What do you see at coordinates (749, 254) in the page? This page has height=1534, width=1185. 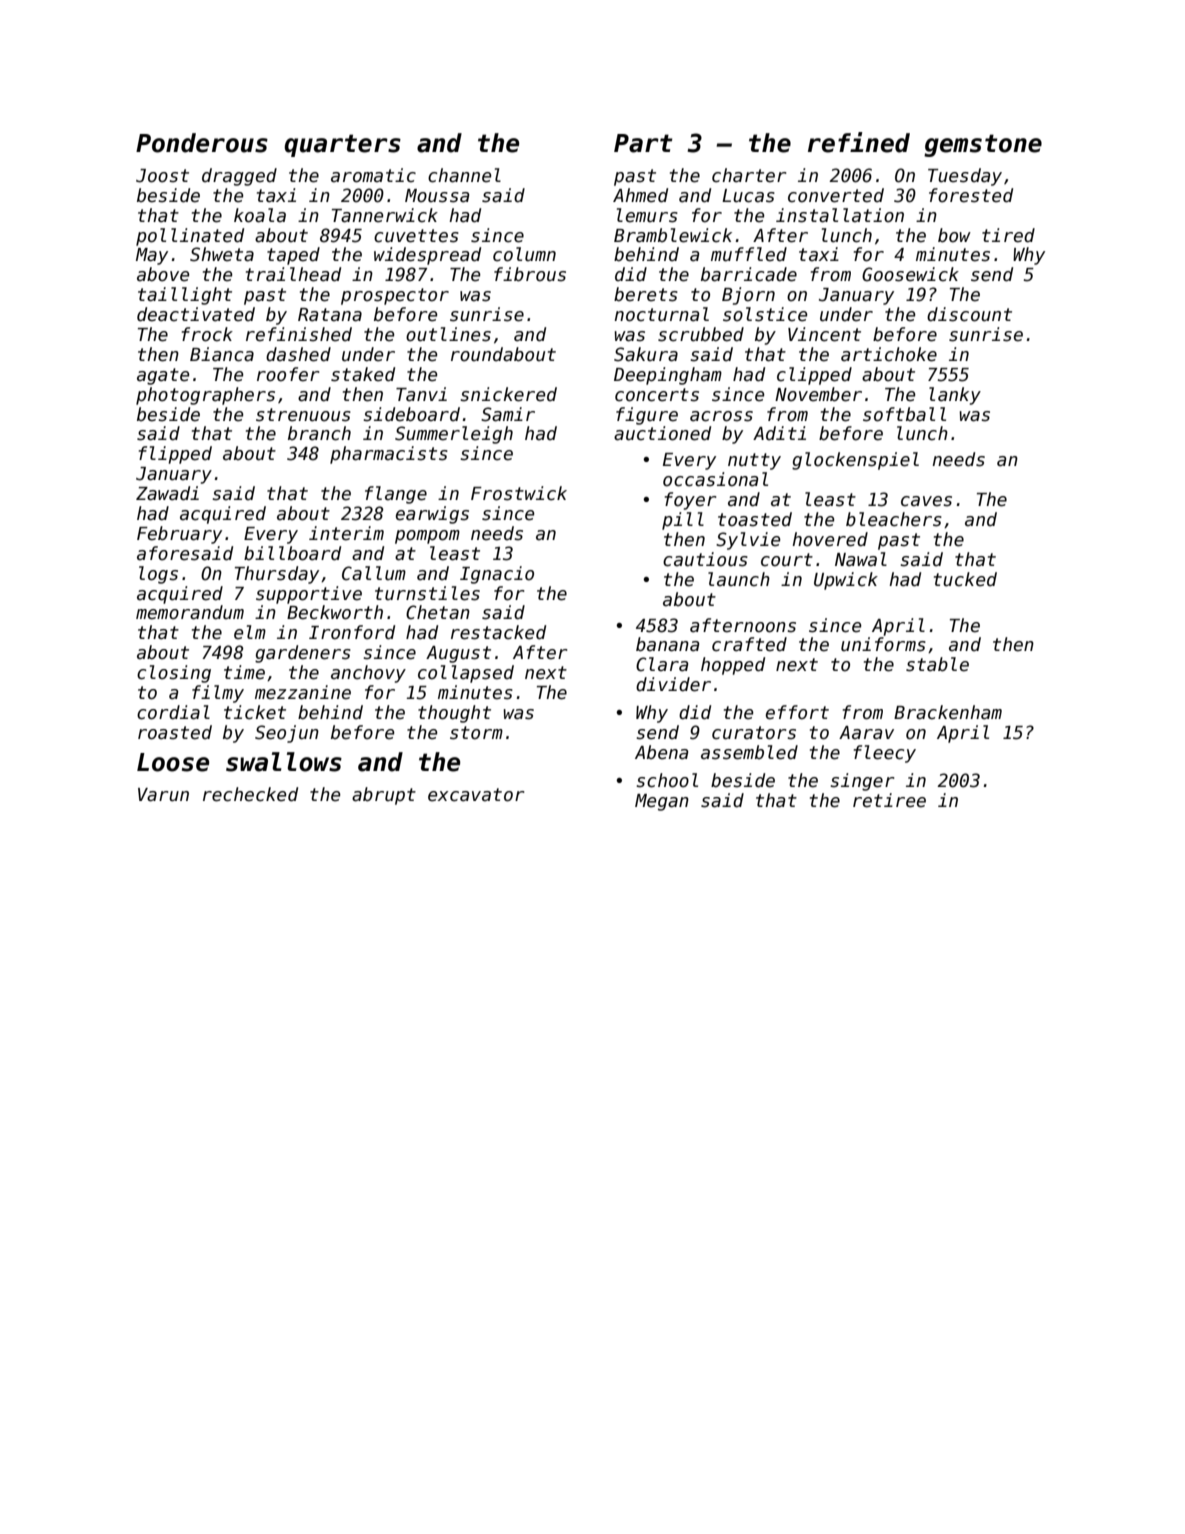 I see `muffled` at bounding box center [749, 254].
